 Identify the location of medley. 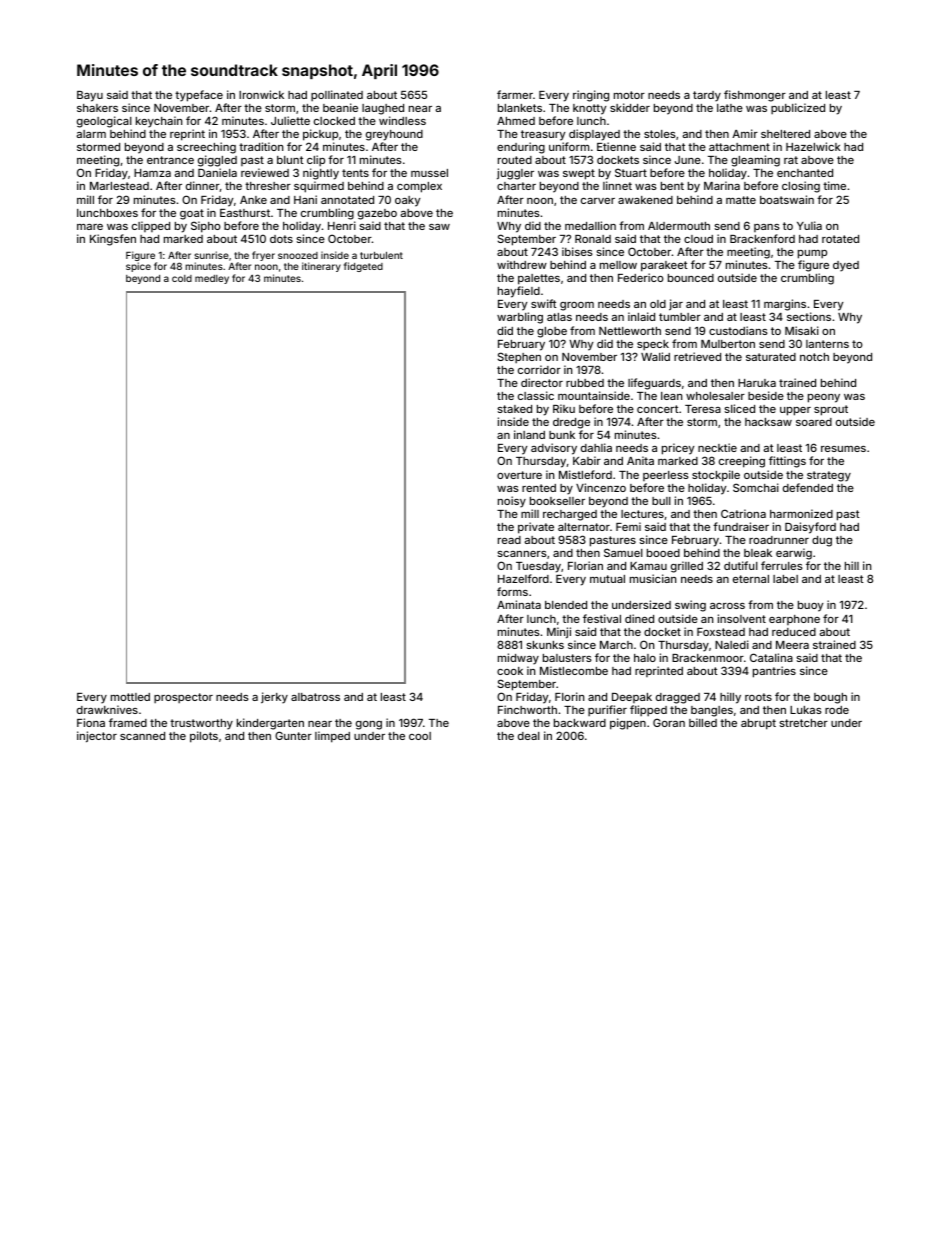
(212, 279).
